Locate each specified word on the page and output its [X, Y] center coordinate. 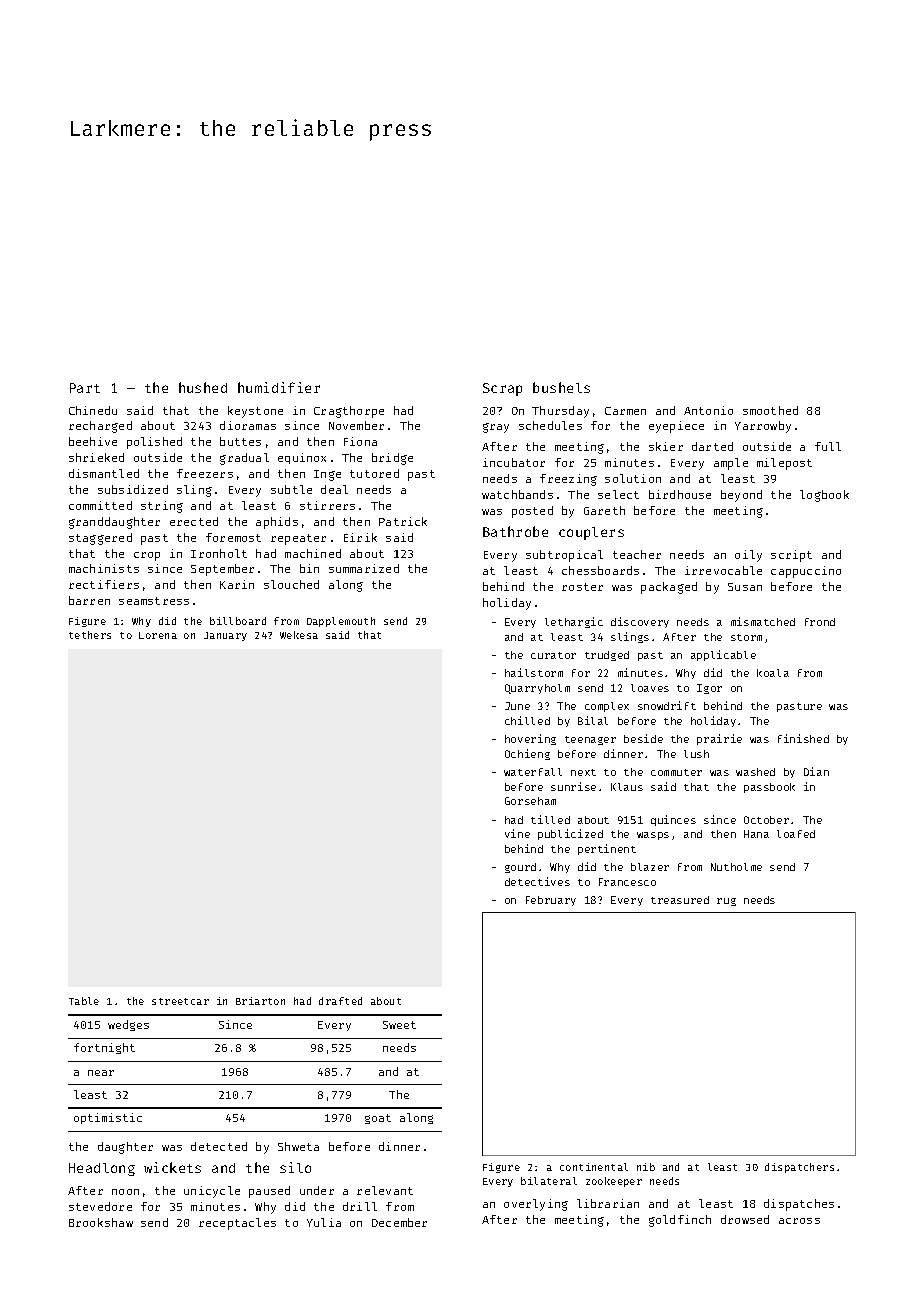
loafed [796, 834]
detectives [537, 881]
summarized [364, 568]
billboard [238, 621]
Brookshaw [101, 1222]
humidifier [279, 387]
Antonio [708, 410]
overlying [536, 1205]
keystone [255, 412]
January [225, 636]
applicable [723, 655]
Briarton [260, 1001]
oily [748, 556]
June [517, 706]
